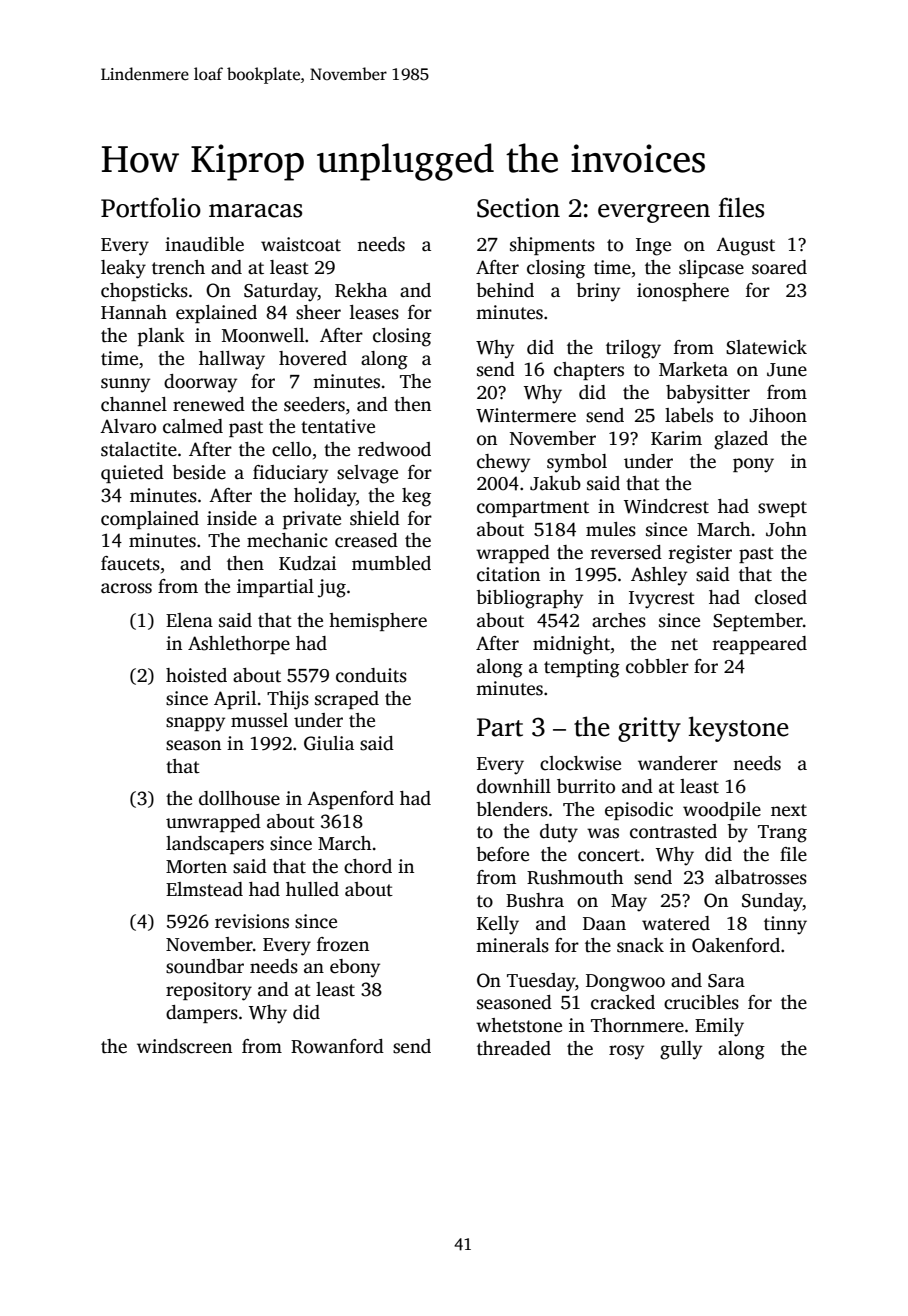  Describe the element at coordinates (232, 360) in the screenshot. I see `hallway` at that location.
